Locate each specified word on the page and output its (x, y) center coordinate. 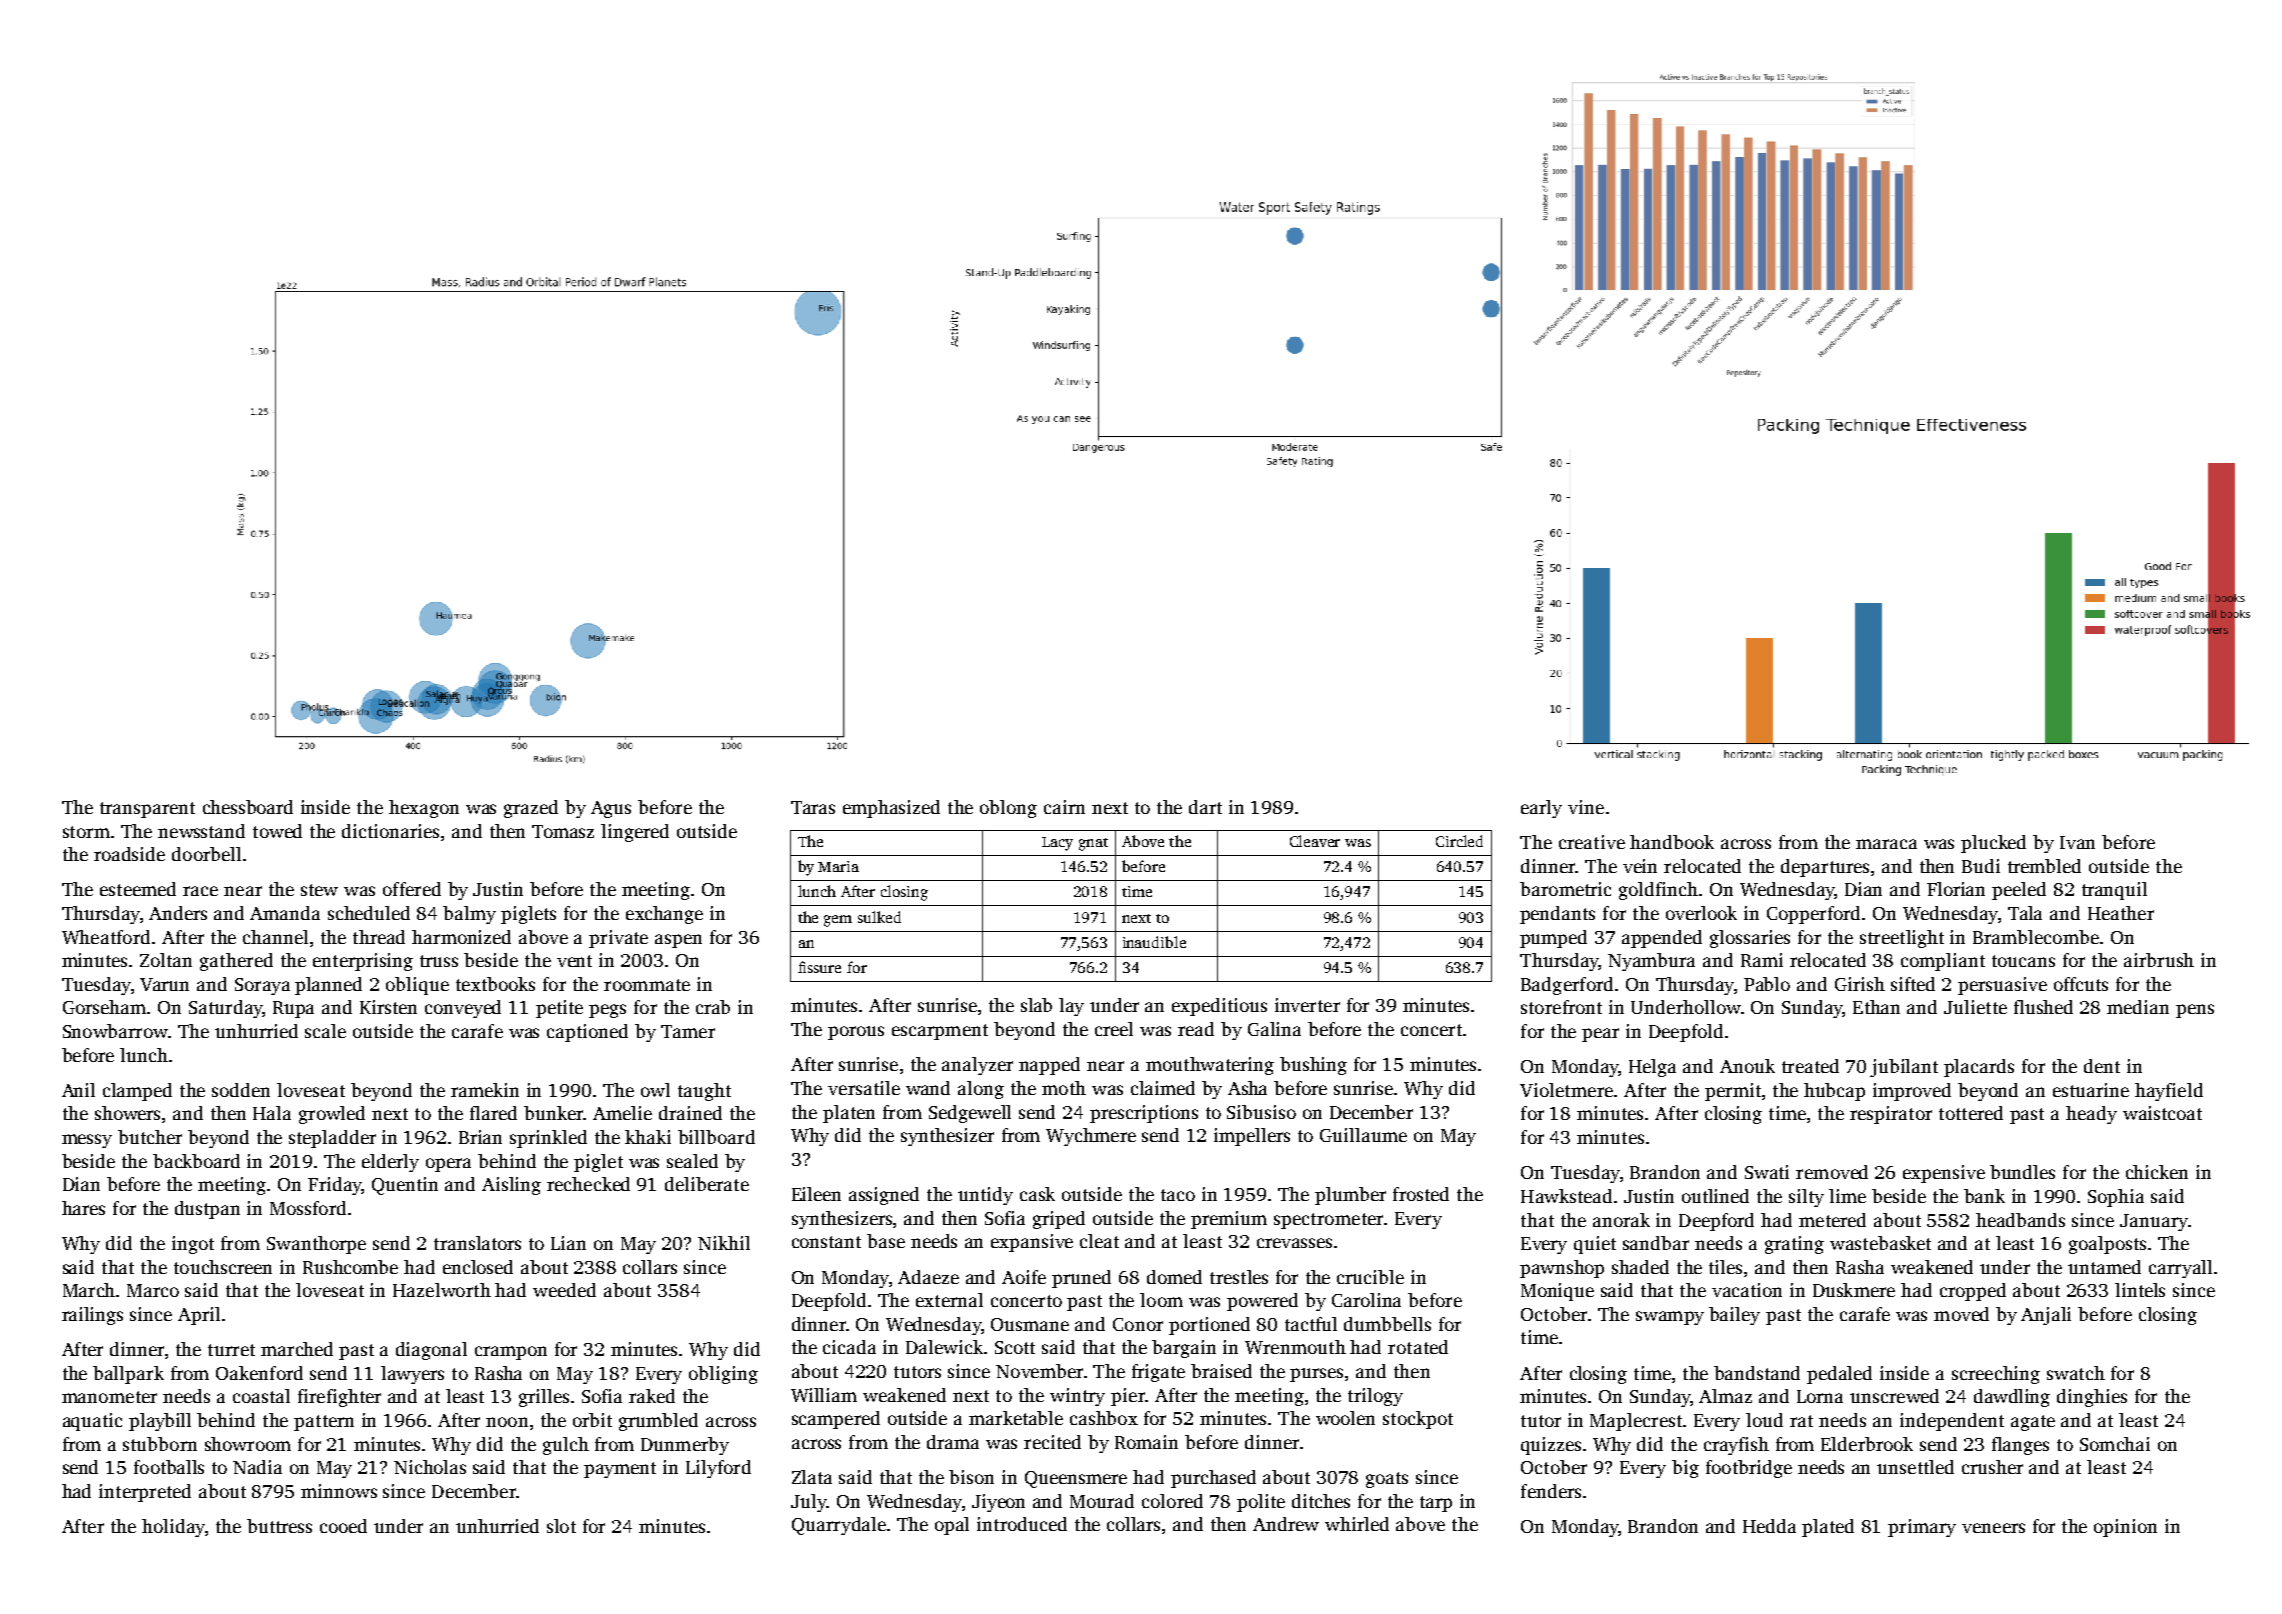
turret (231, 1350)
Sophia (2116, 1198)
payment (620, 1470)
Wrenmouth (1295, 1347)
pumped (1553, 939)
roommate (647, 985)
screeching (1996, 1375)
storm (86, 832)
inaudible (1154, 942)
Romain (1146, 1442)
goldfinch (1658, 891)
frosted (1421, 1194)
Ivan (2077, 842)
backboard (196, 1161)
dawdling (2012, 1398)
